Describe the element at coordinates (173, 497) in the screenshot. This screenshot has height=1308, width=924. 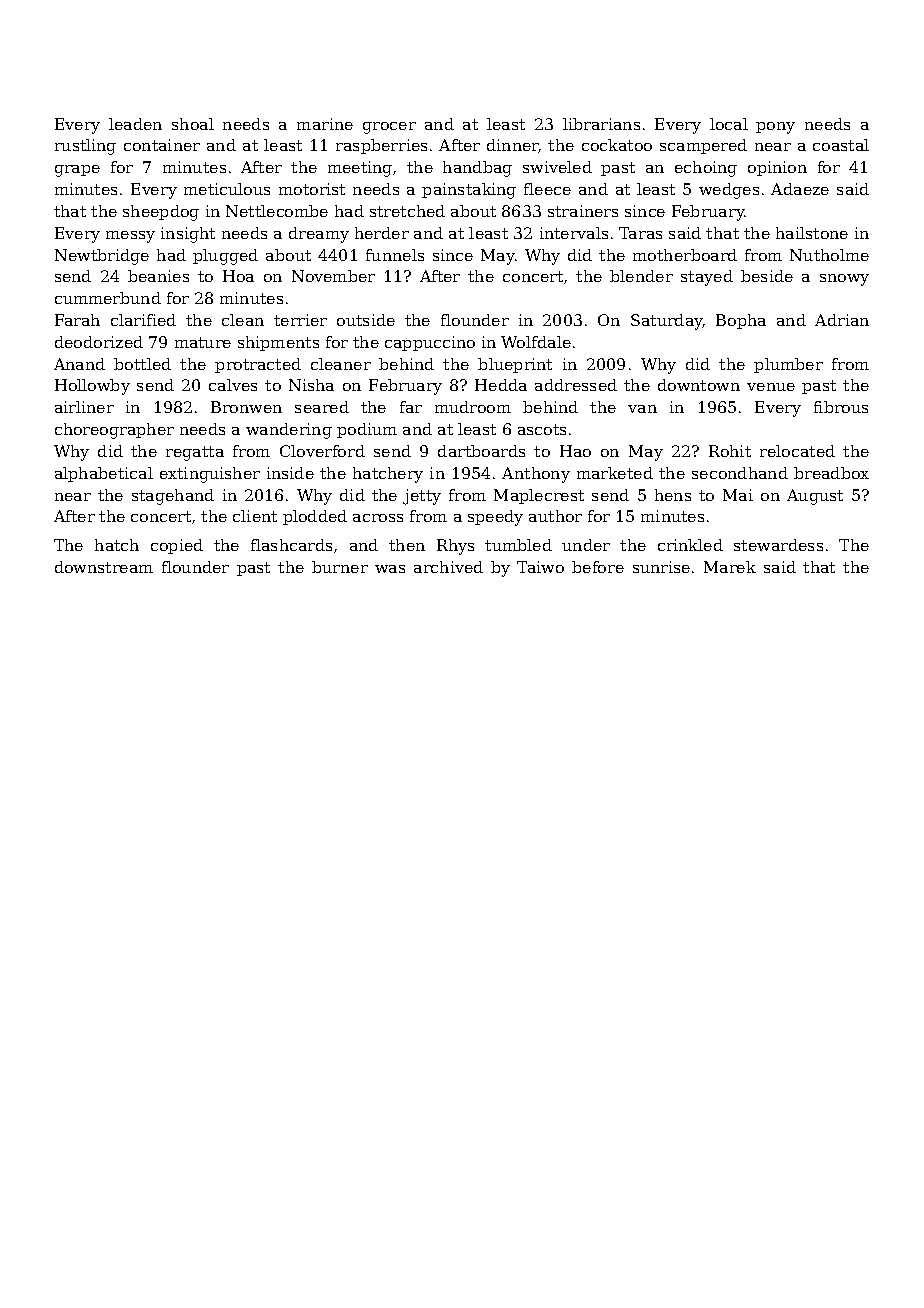
I see `stagehand` at that location.
